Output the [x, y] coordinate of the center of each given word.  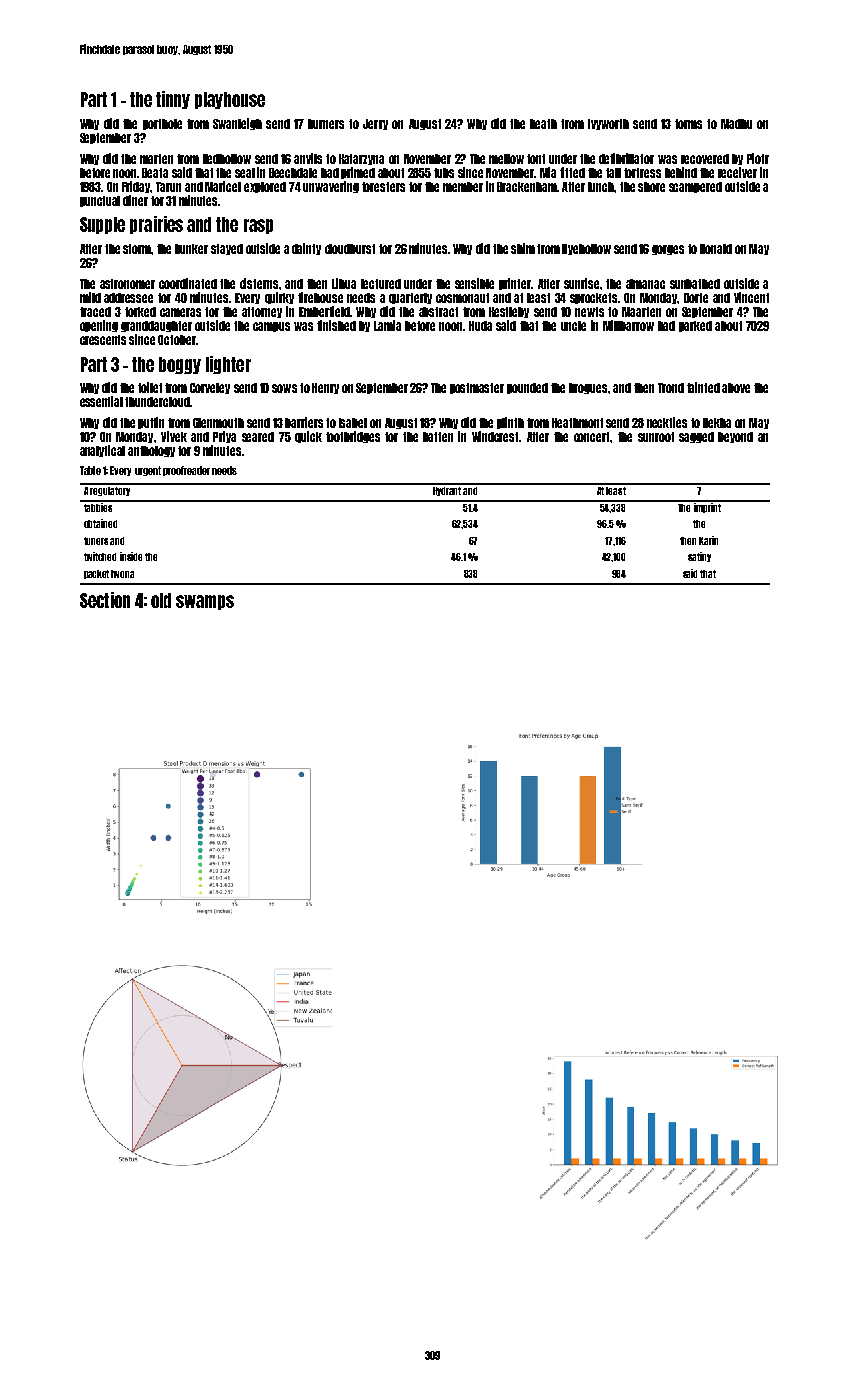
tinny [173, 100]
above [736, 388]
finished [336, 325]
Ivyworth [608, 124]
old [161, 600]
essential [101, 401]
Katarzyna [361, 159]
